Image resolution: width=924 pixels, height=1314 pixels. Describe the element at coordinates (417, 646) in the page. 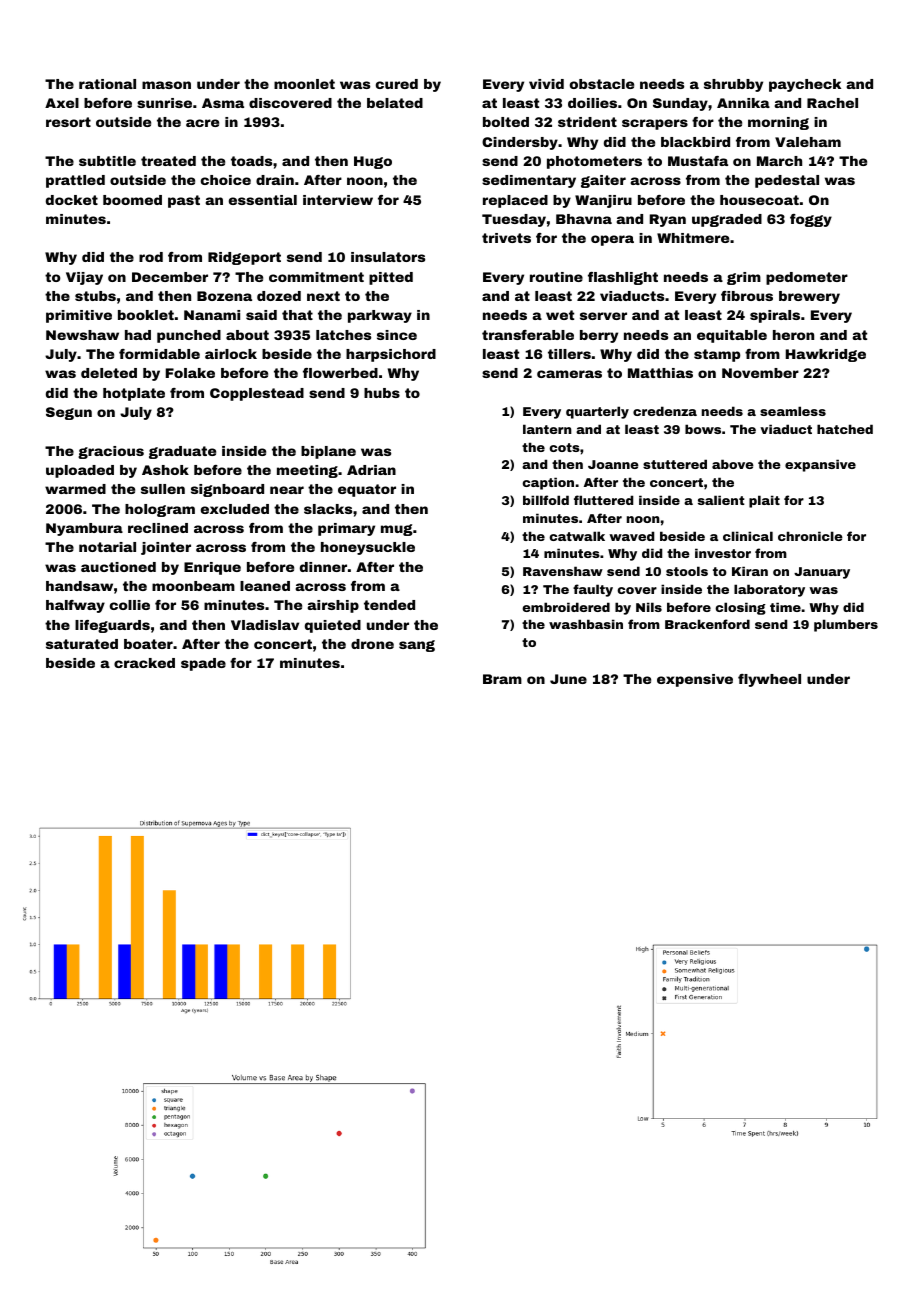

I see `sang` at that location.
